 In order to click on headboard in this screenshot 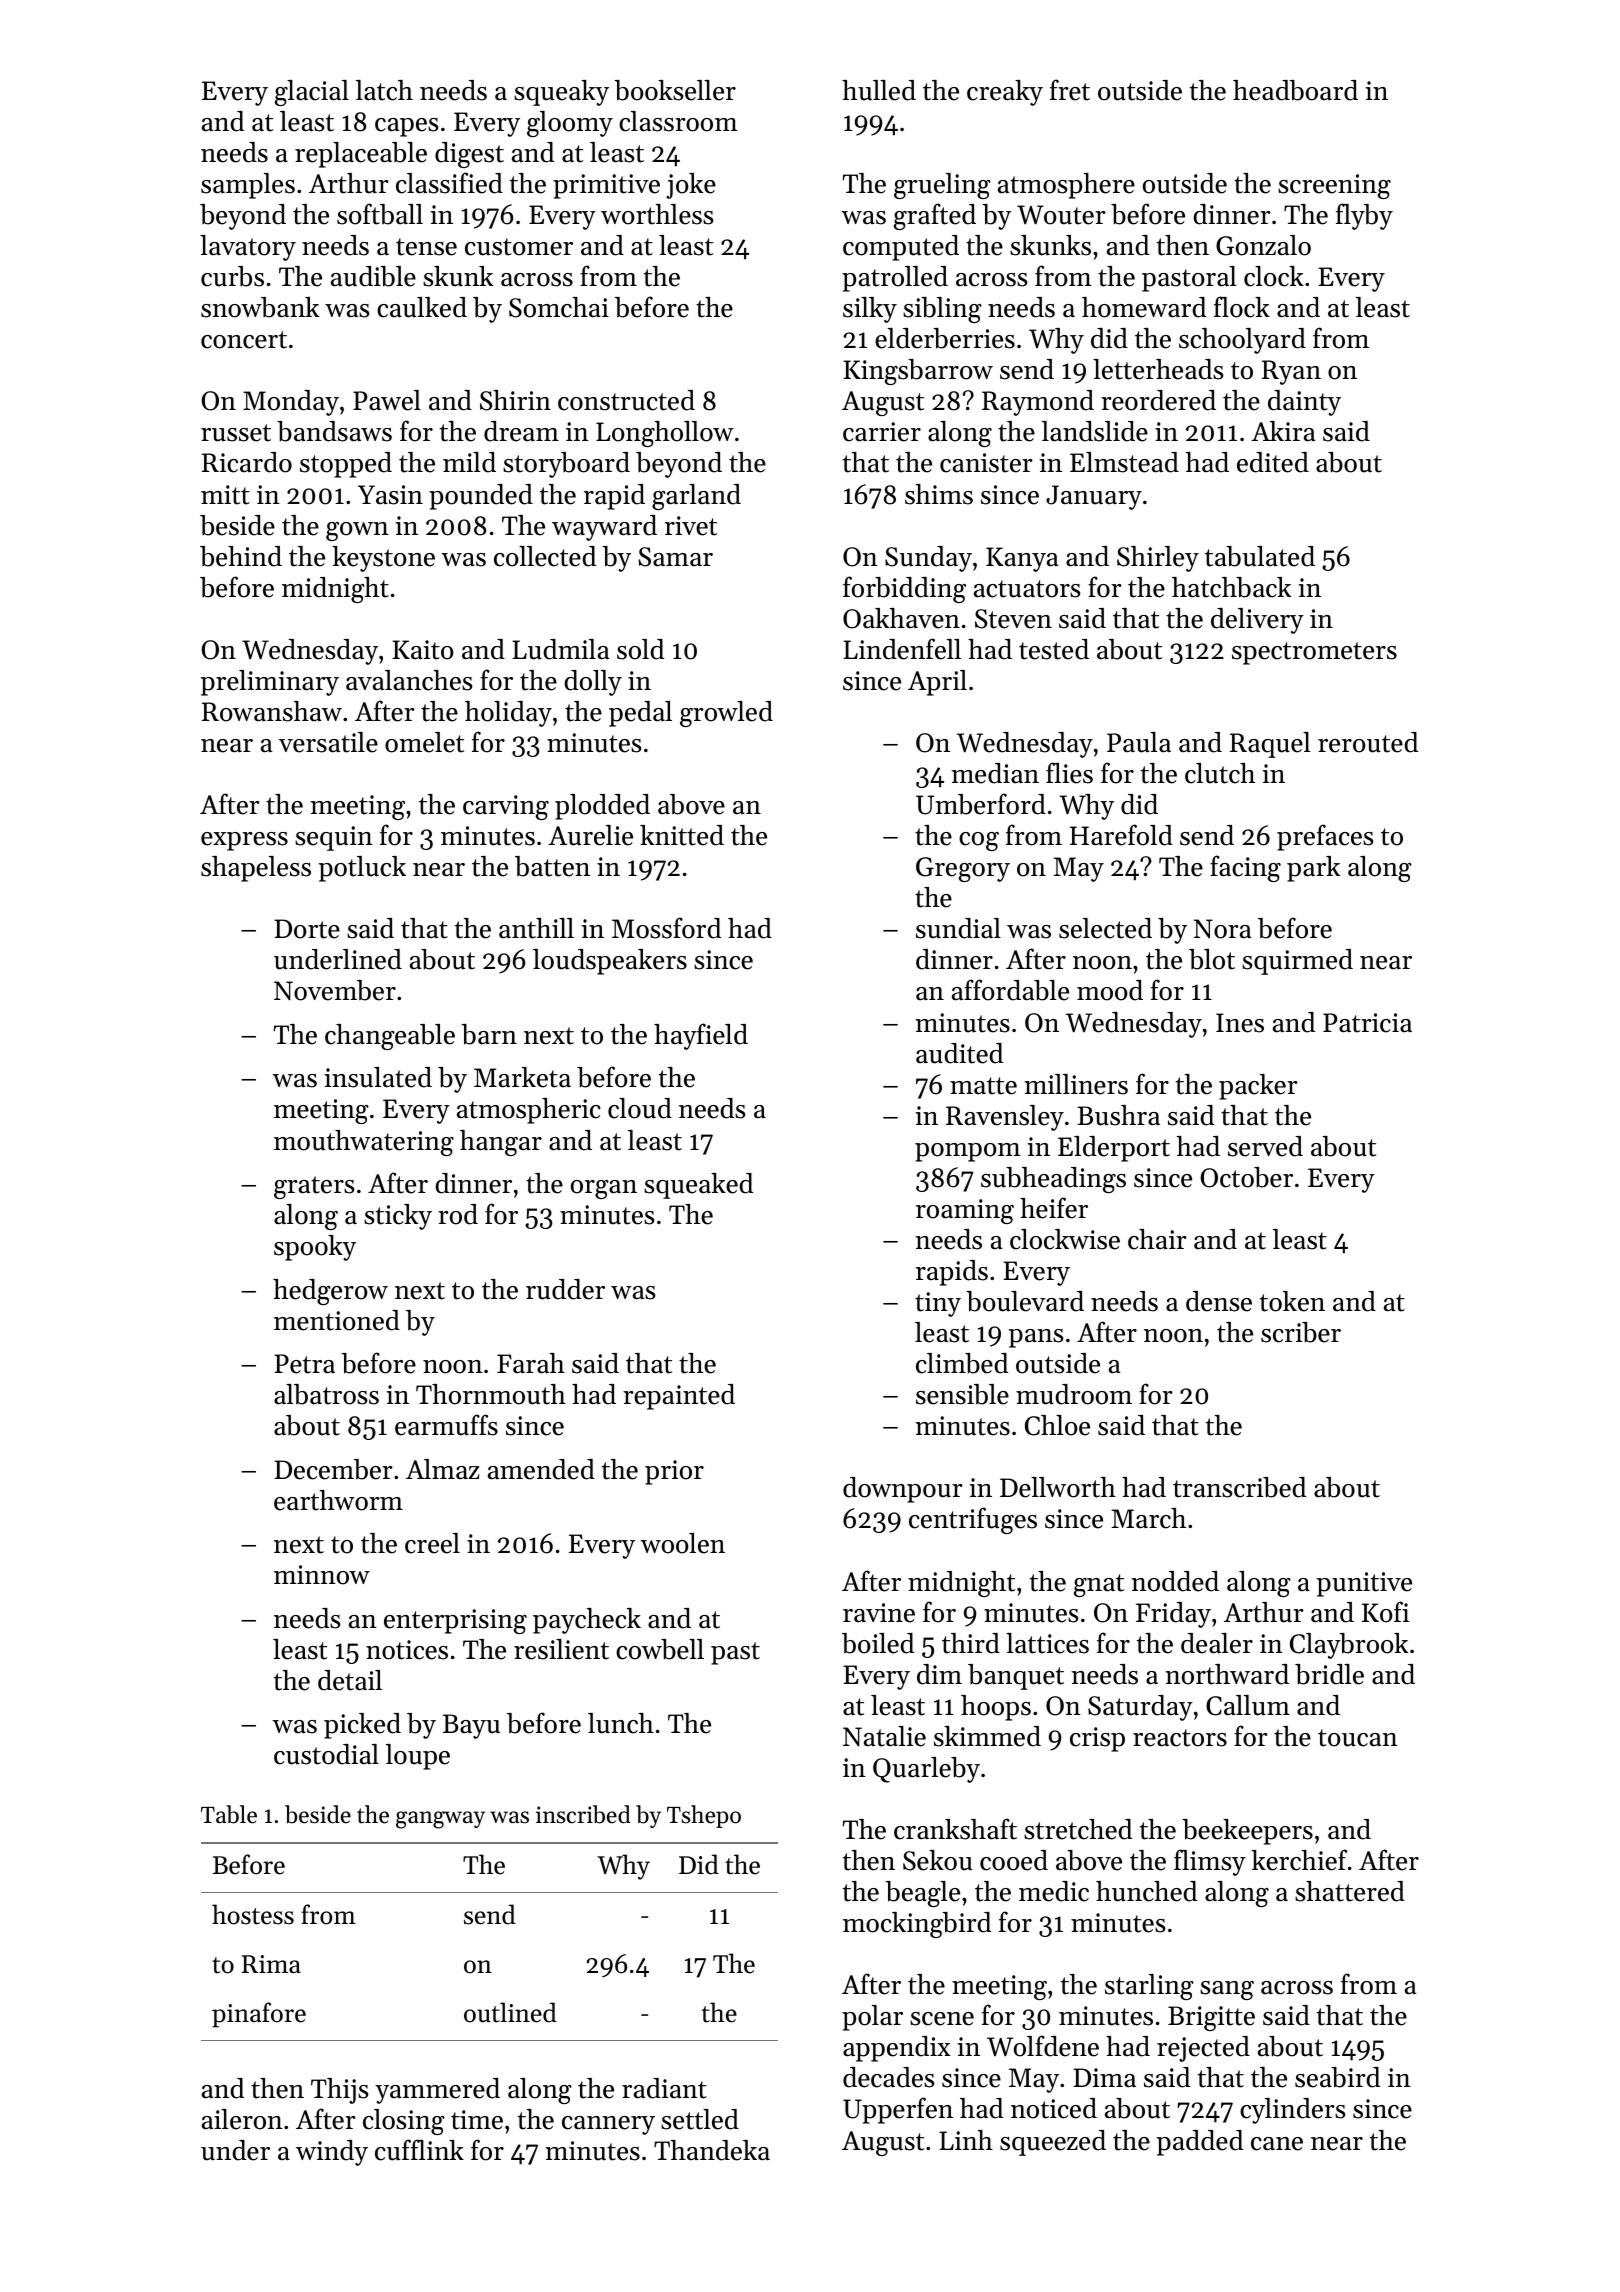, I will do `click(1295, 90)`.
